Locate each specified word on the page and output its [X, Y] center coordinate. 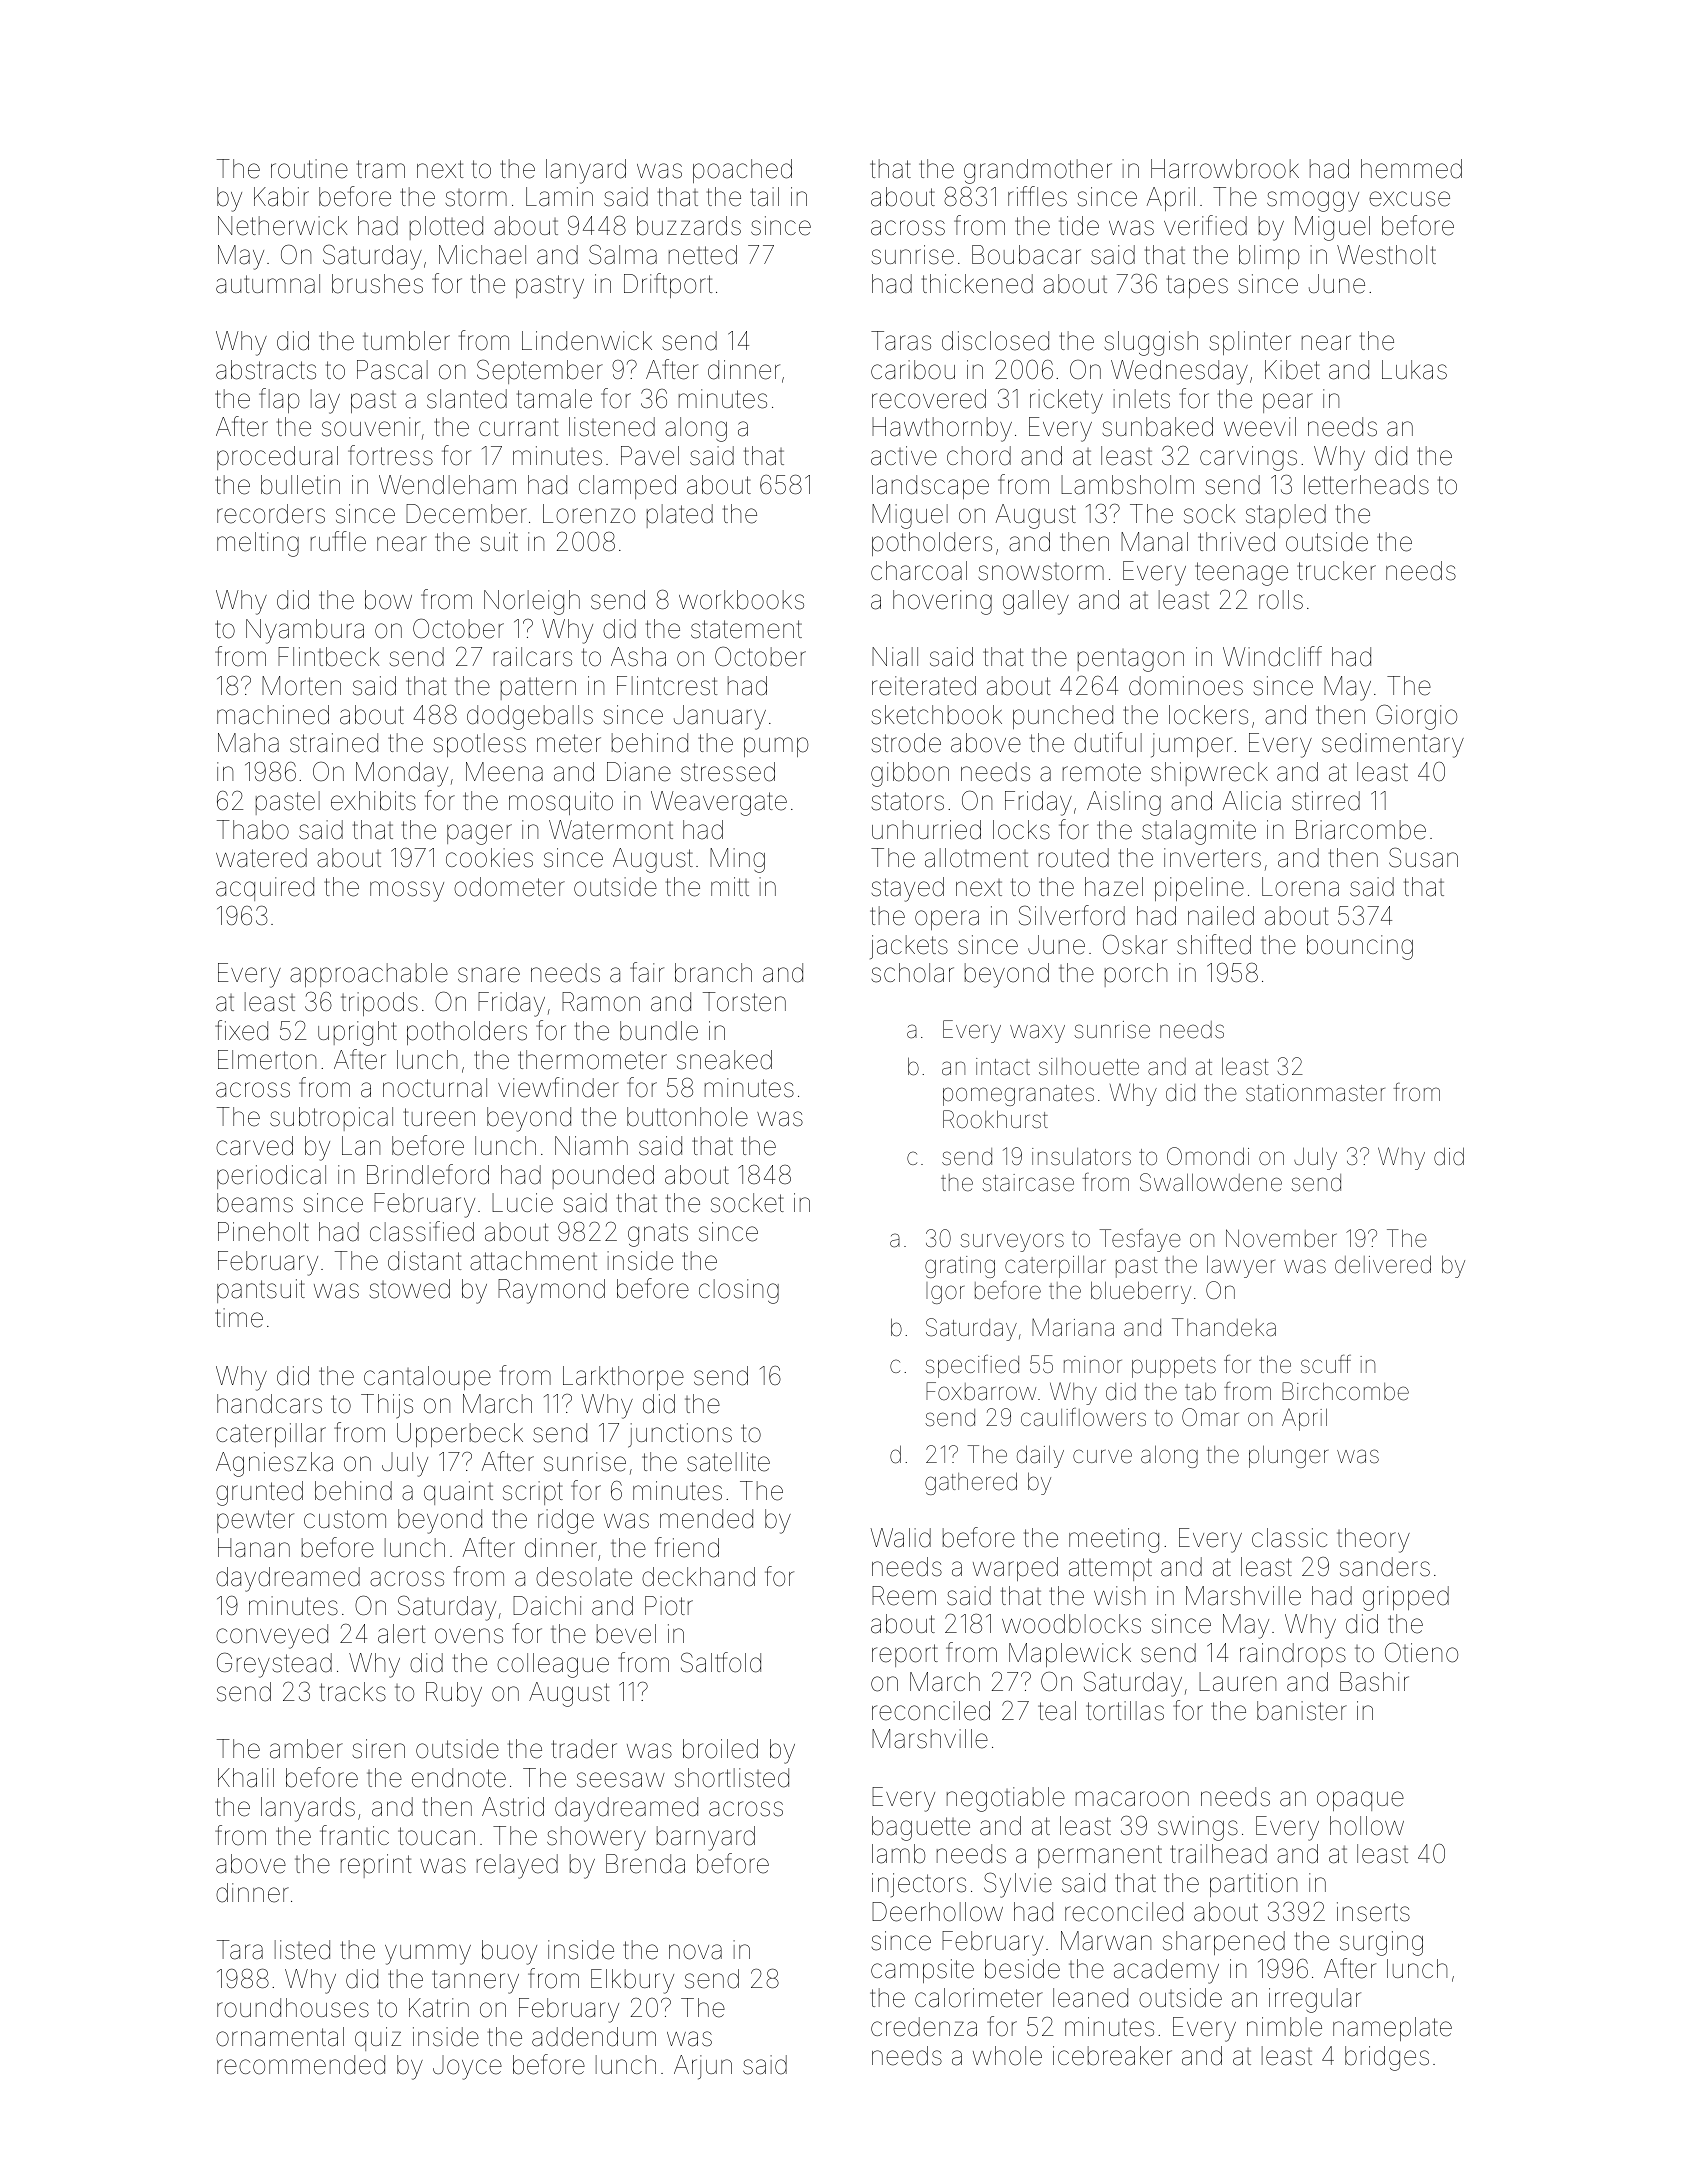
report [905, 1655]
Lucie [522, 1203]
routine [309, 169]
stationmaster [1315, 1093]
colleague [553, 1665]
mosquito [561, 803]
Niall [895, 657]
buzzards [689, 226]
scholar [912, 973]
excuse [1409, 199]
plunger [1288, 1456]
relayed [517, 1866]
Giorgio [1416, 717]
